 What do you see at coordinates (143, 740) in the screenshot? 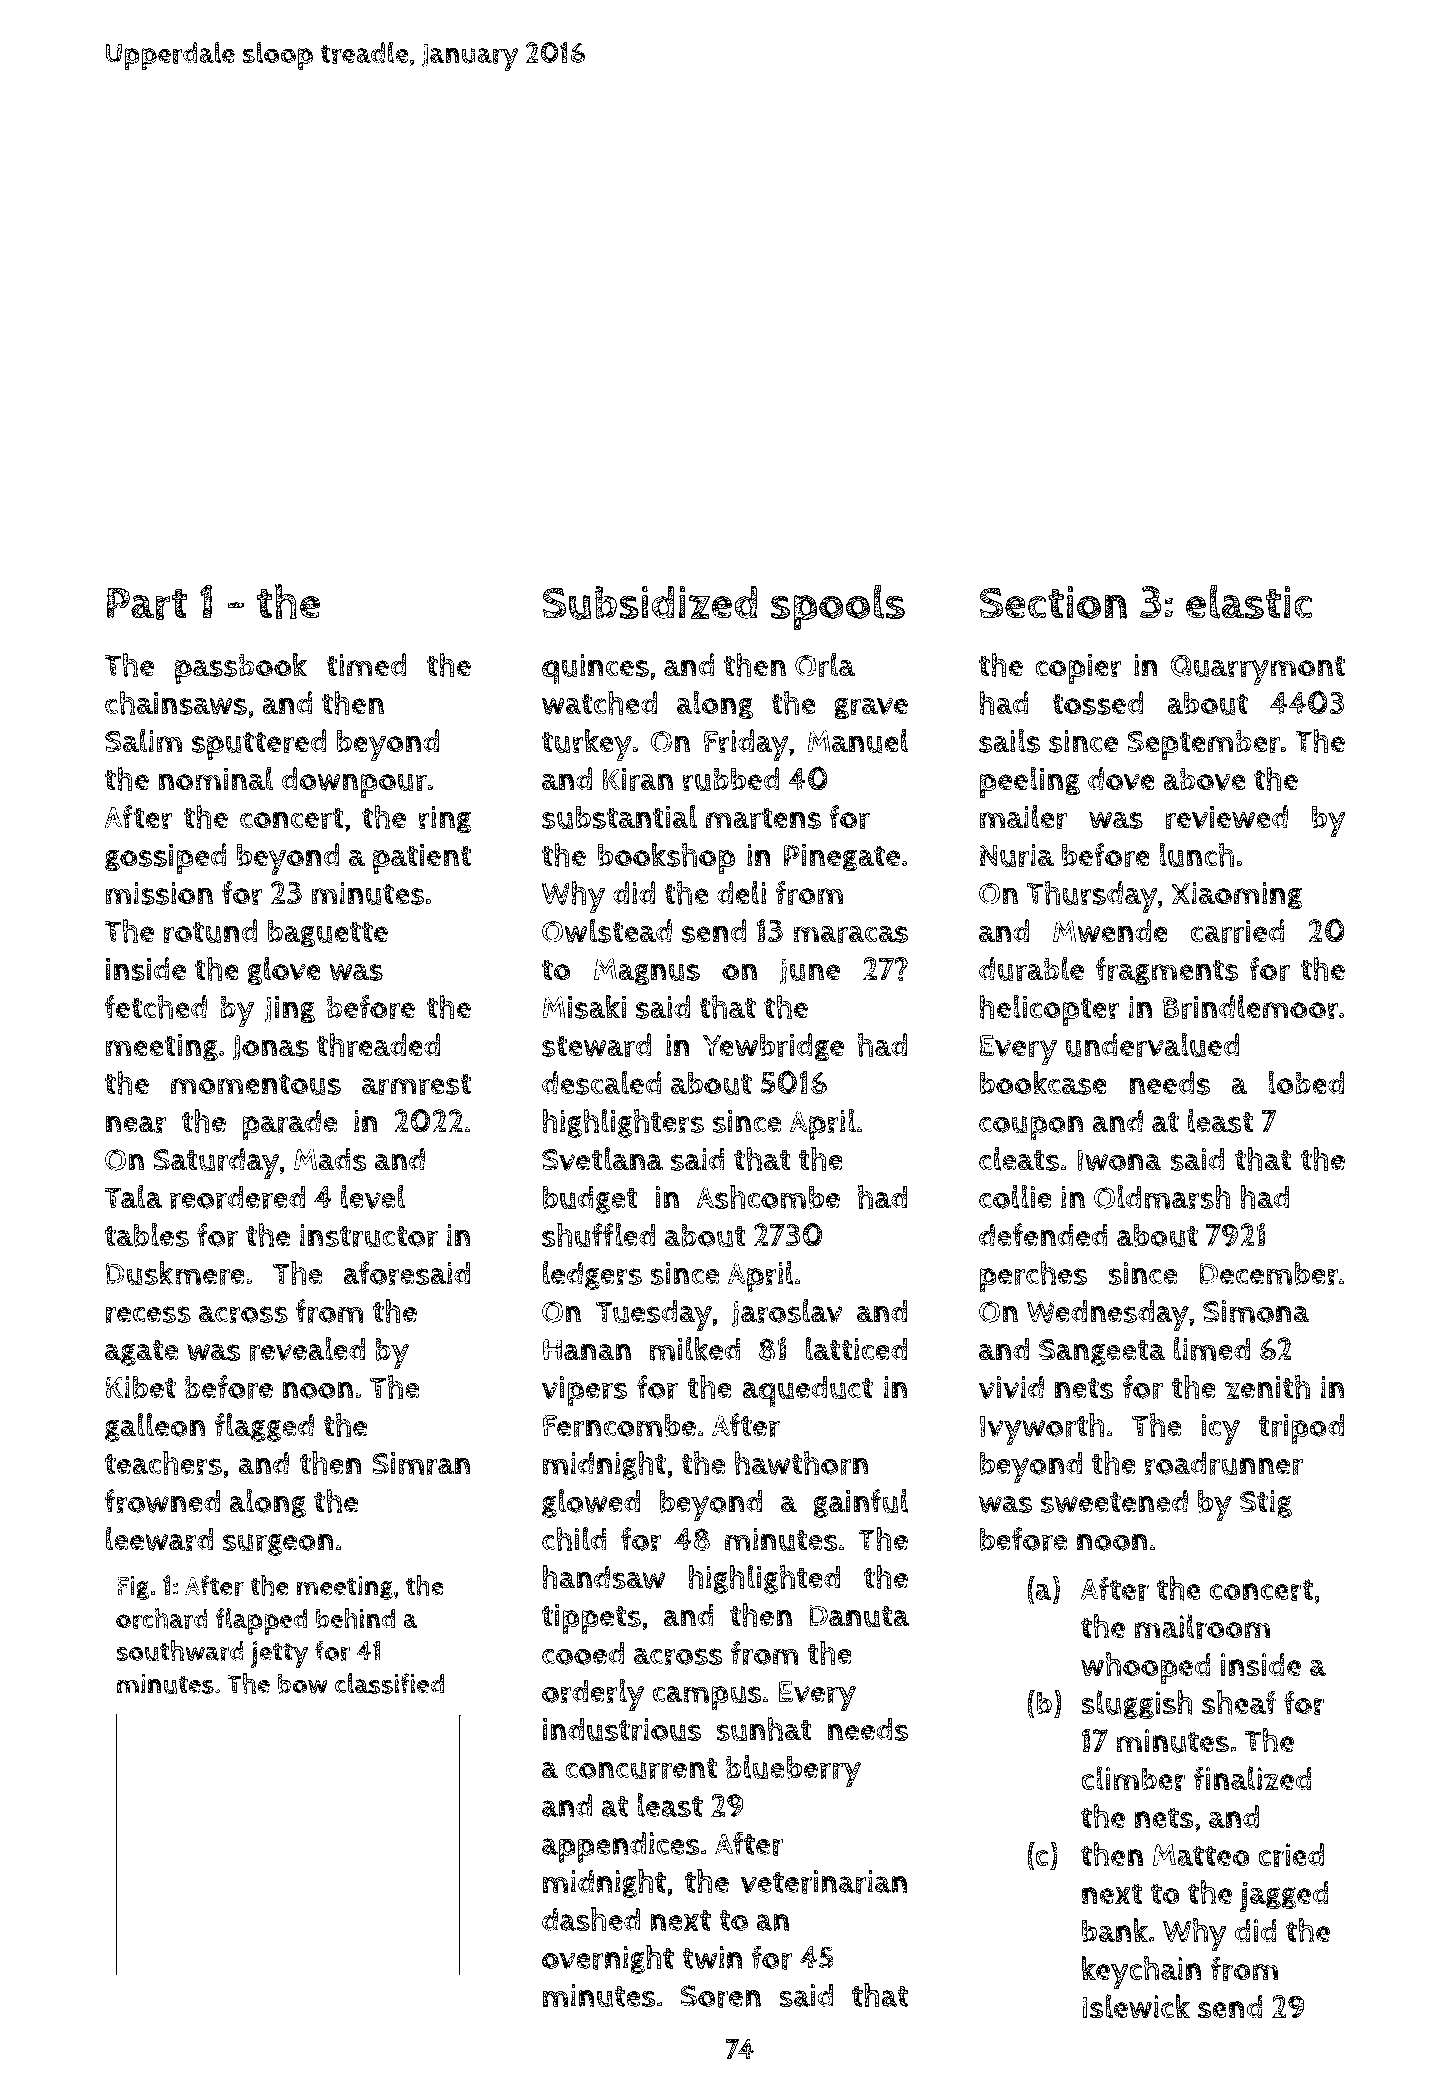
I see `Salim` at bounding box center [143, 740].
